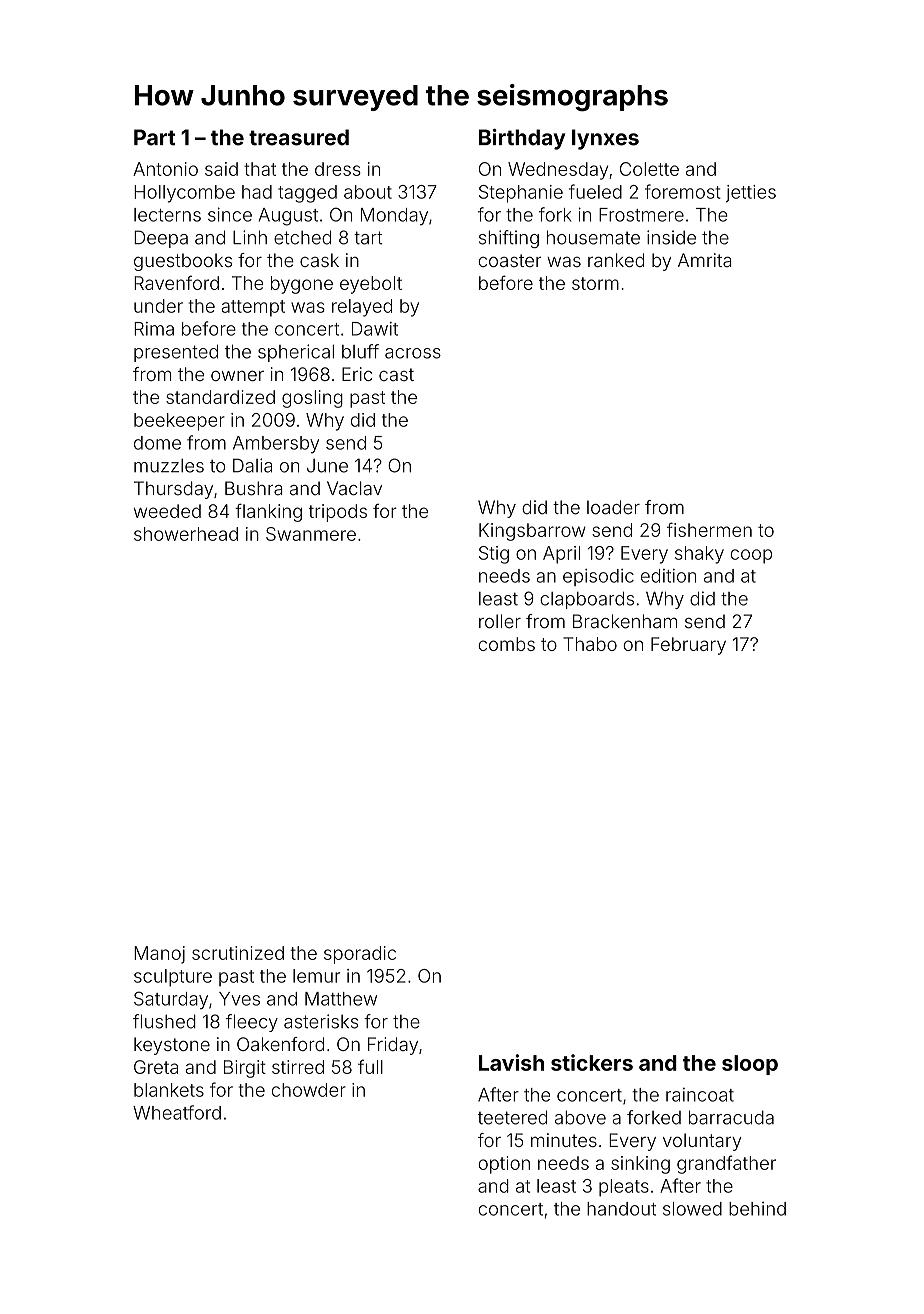 The height and width of the document is (1314, 924). Describe the element at coordinates (522, 139) in the document. I see `Birthday` at that location.
